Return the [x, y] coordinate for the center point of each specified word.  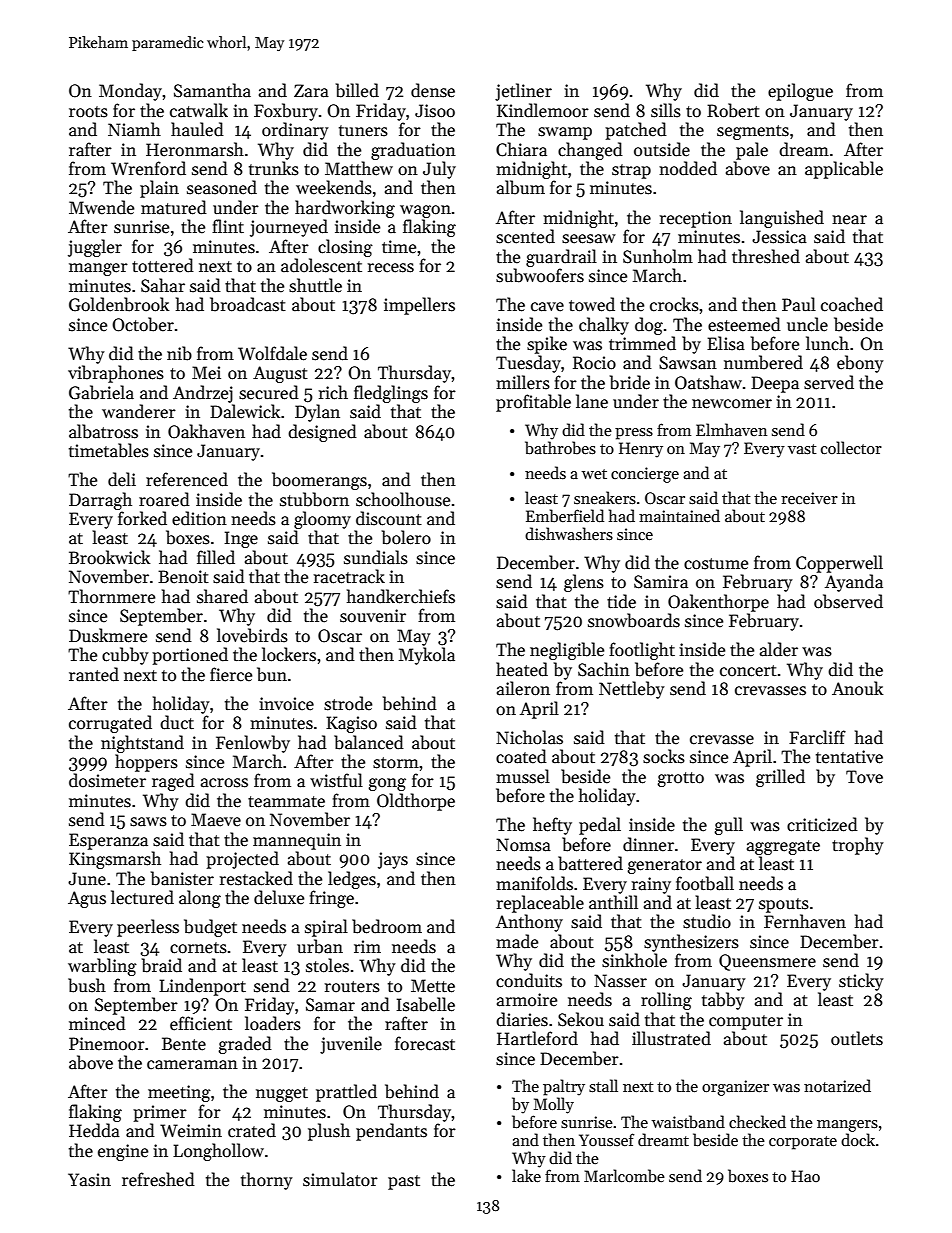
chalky [604, 326]
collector [851, 447]
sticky [861, 982]
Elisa [726, 343]
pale [752, 151]
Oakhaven [206, 431]
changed [590, 151]
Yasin [89, 1180]
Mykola [427, 656]
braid [162, 965]
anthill [613, 902]
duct [177, 722]
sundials [376, 557]
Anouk [858, 688]
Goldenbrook [119, 304]
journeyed [289, 228]
